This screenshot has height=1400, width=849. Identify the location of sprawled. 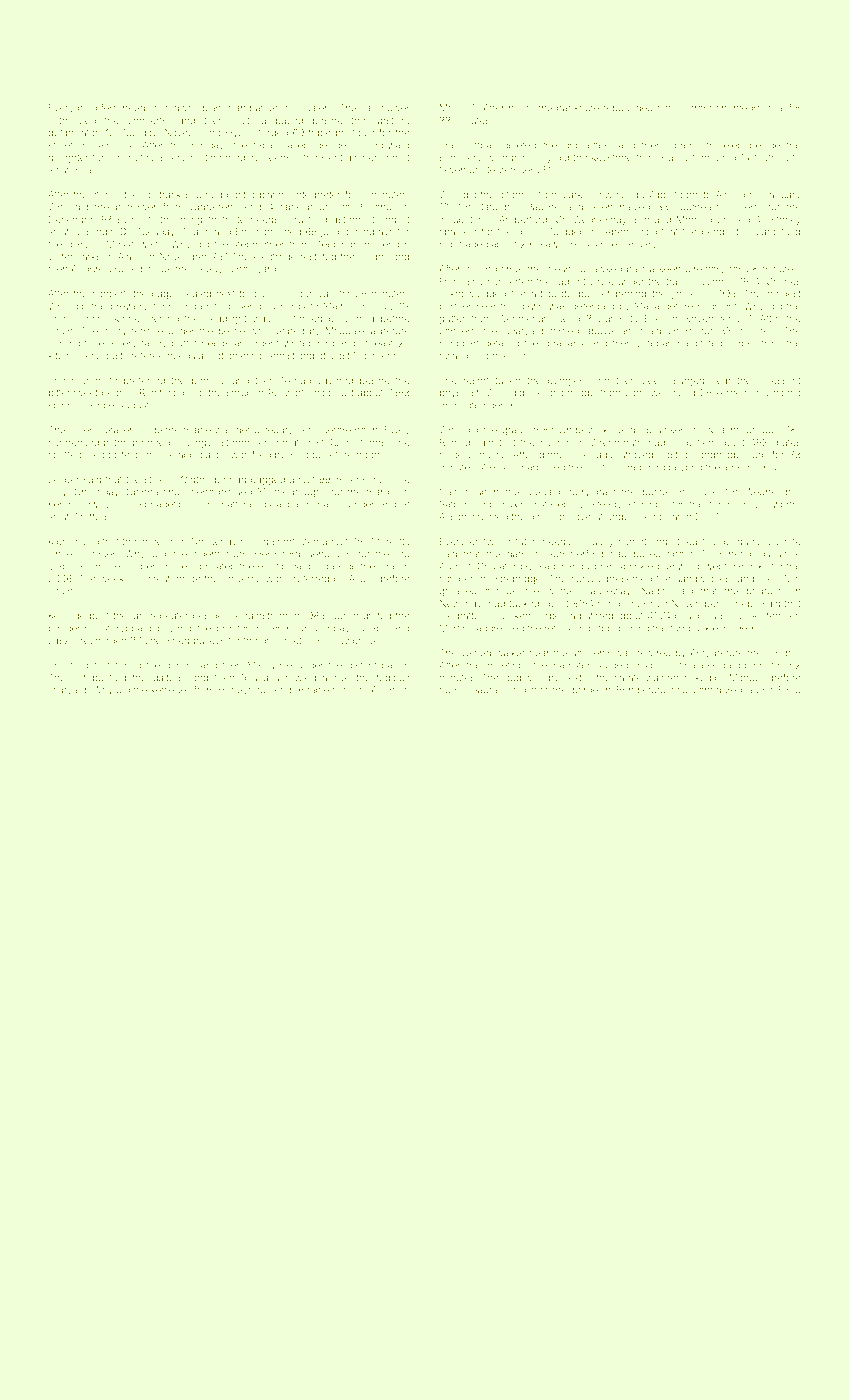
(295, 678).
